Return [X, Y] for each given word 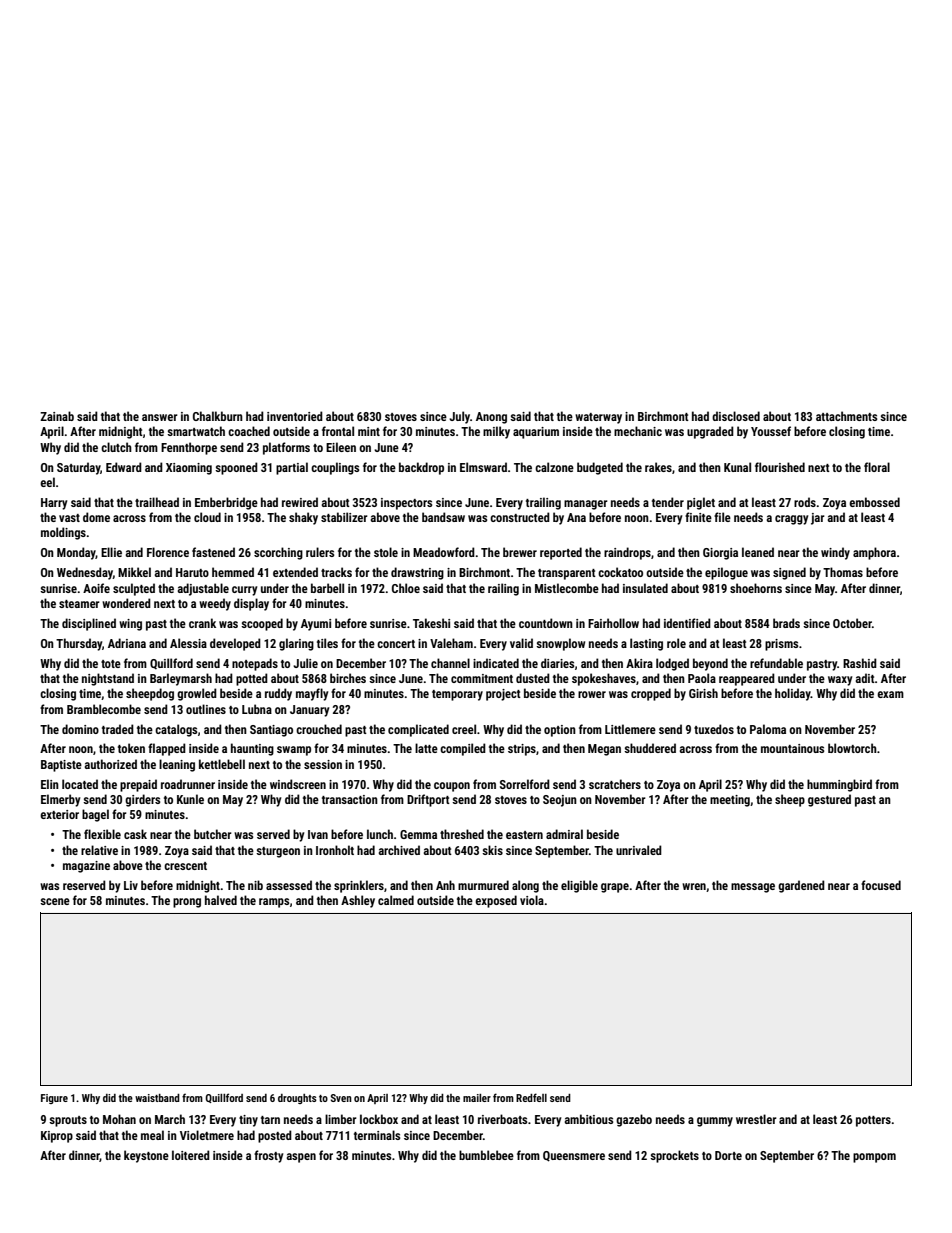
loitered [191, 1155]
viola [532, 900]
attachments [846, 416]
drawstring [417, 573]
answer [160, 417]
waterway [598, 418]
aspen [301, 1158]
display [251, 604]
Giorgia [720, 554]
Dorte [728, 1155]
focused [881, 885]
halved [221, 900]
